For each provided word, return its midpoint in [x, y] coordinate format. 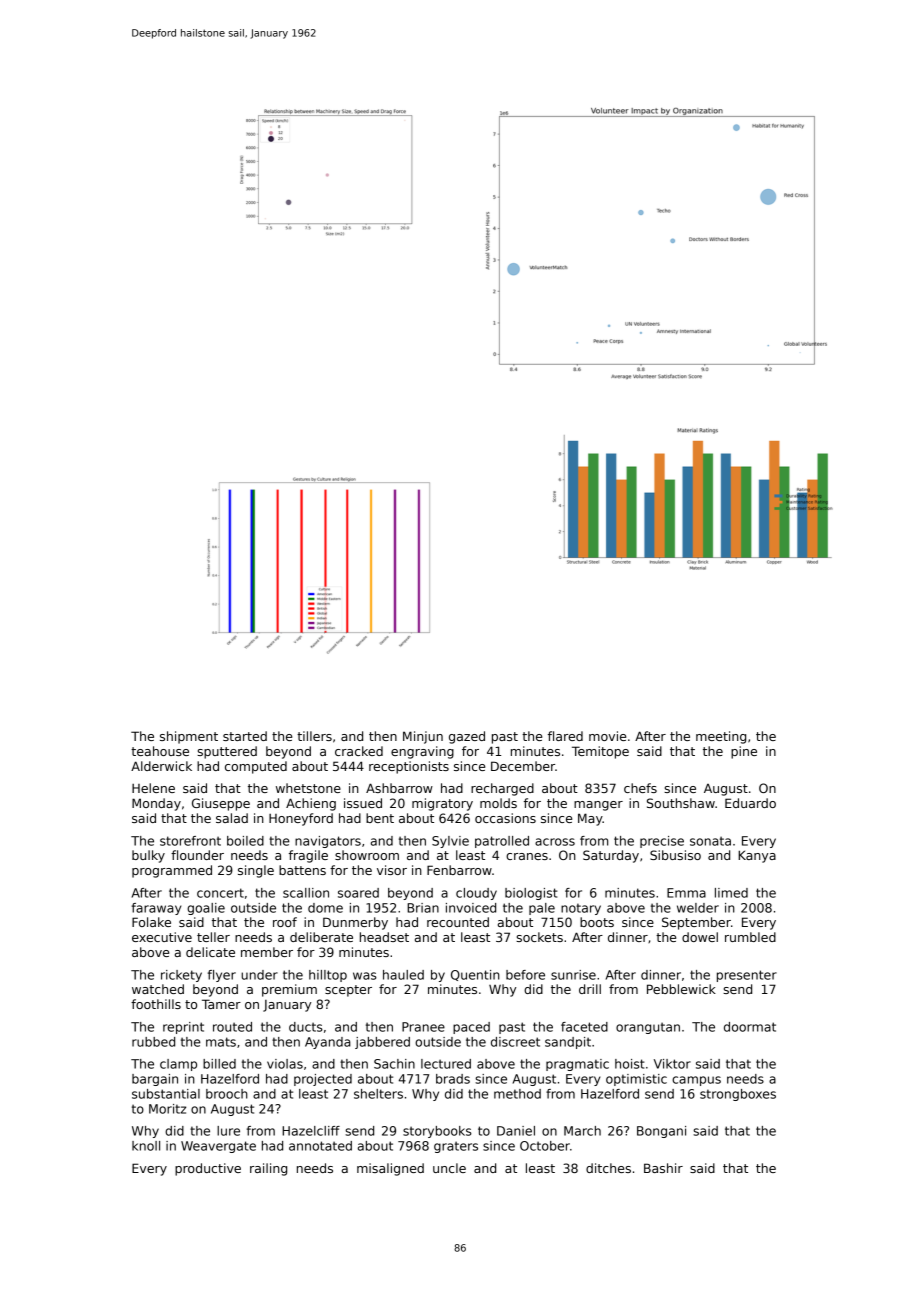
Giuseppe [221, 804]
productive [208, 1169]
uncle [449, 1168]
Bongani [661, 1132]
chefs [640, 788]
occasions [505, 818]
